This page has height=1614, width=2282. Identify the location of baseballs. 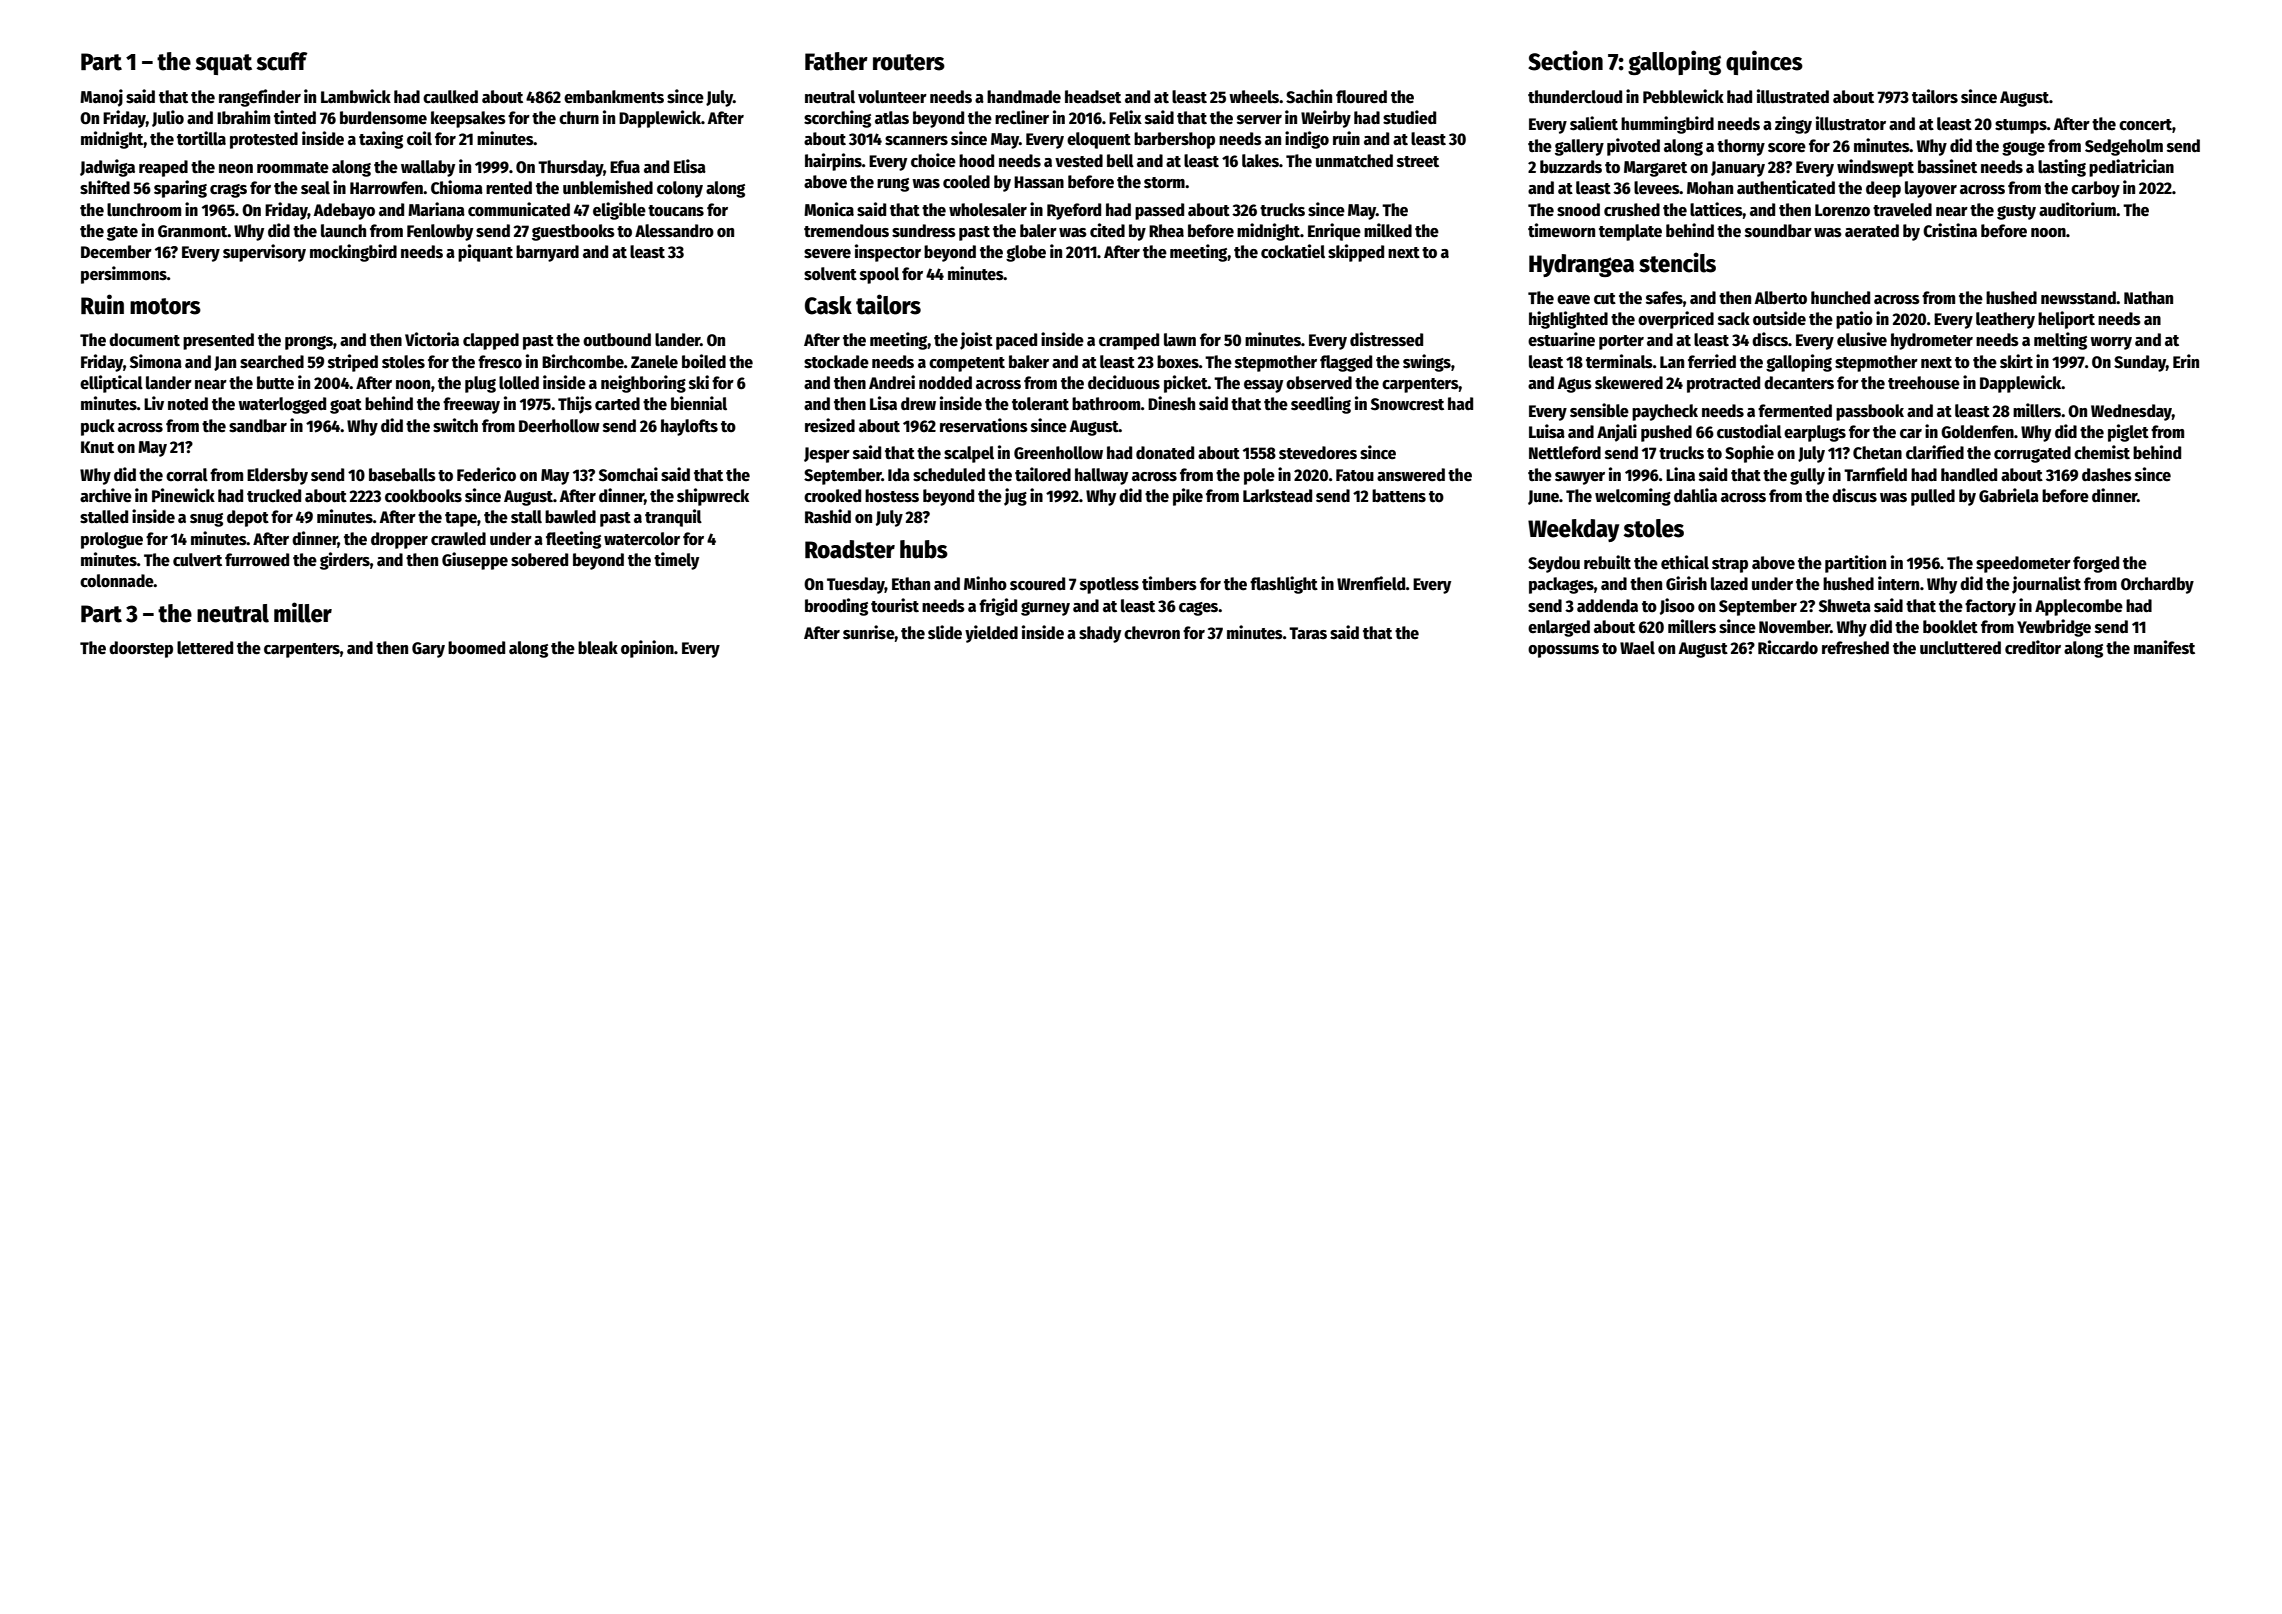
(402, 475).
